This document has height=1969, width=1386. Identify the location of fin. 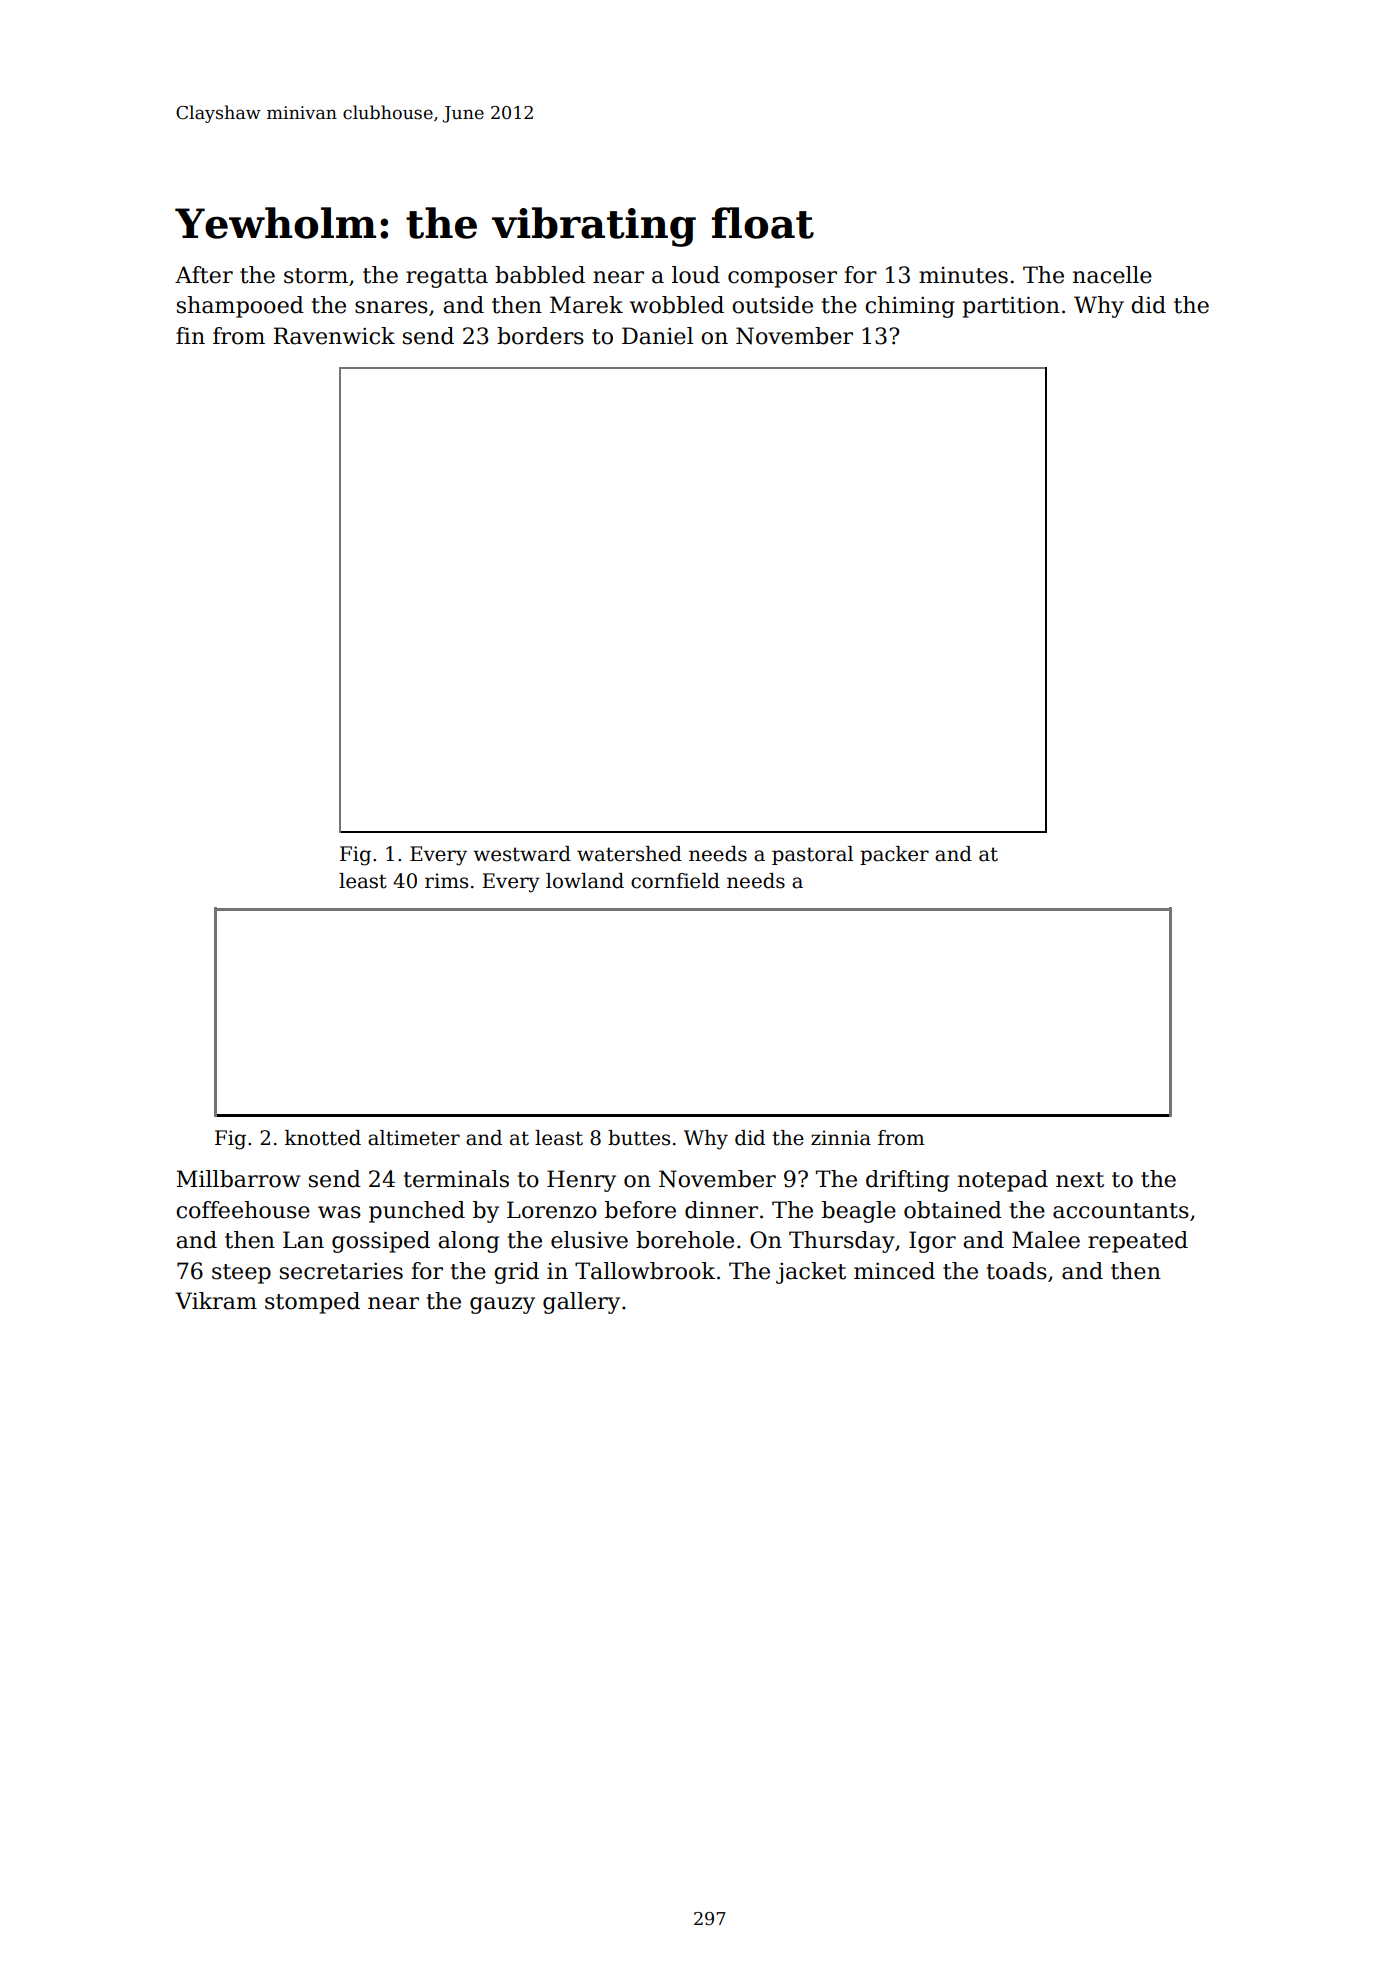
(190, 335).
